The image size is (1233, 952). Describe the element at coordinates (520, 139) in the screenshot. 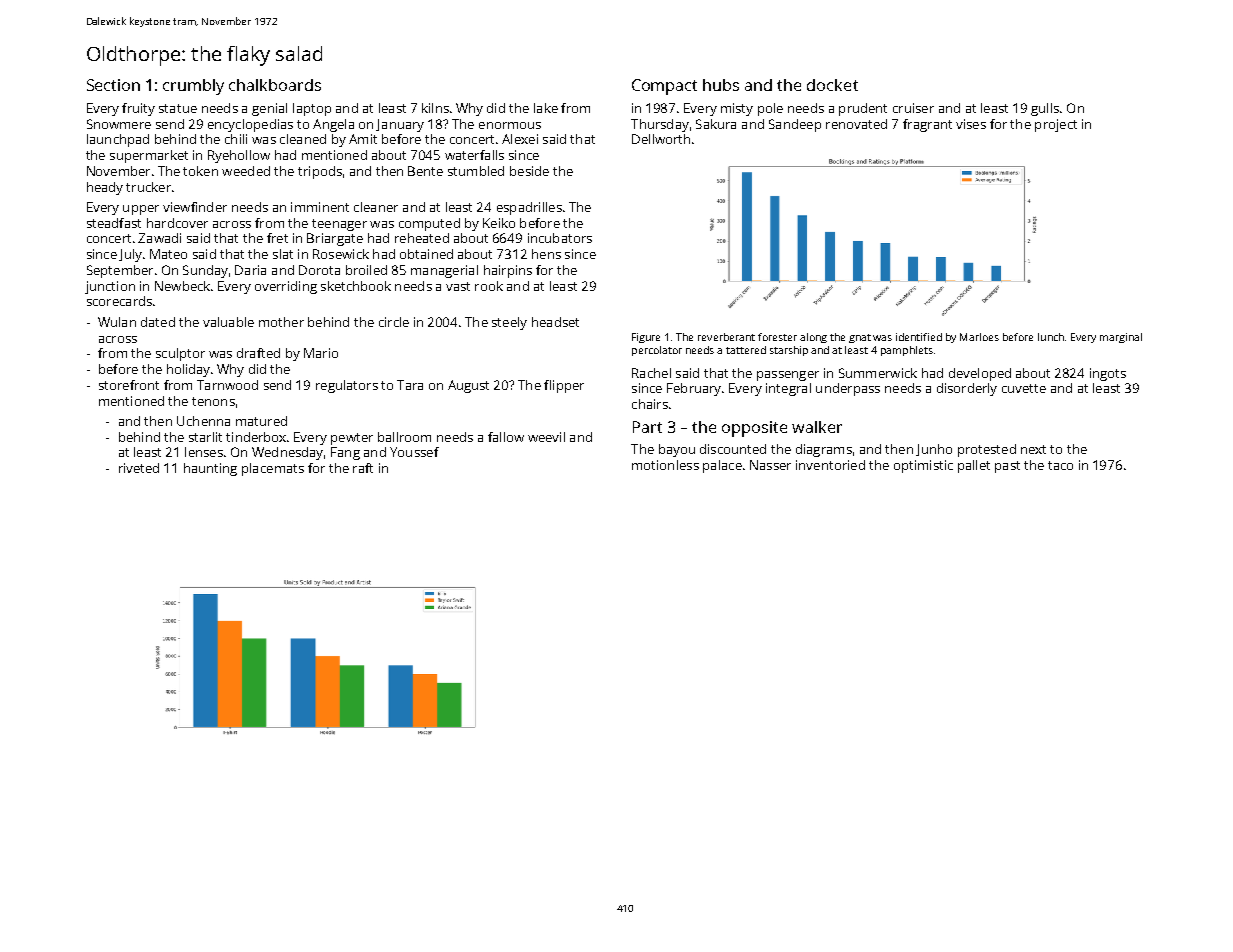

I see `Alexei` at that location.
